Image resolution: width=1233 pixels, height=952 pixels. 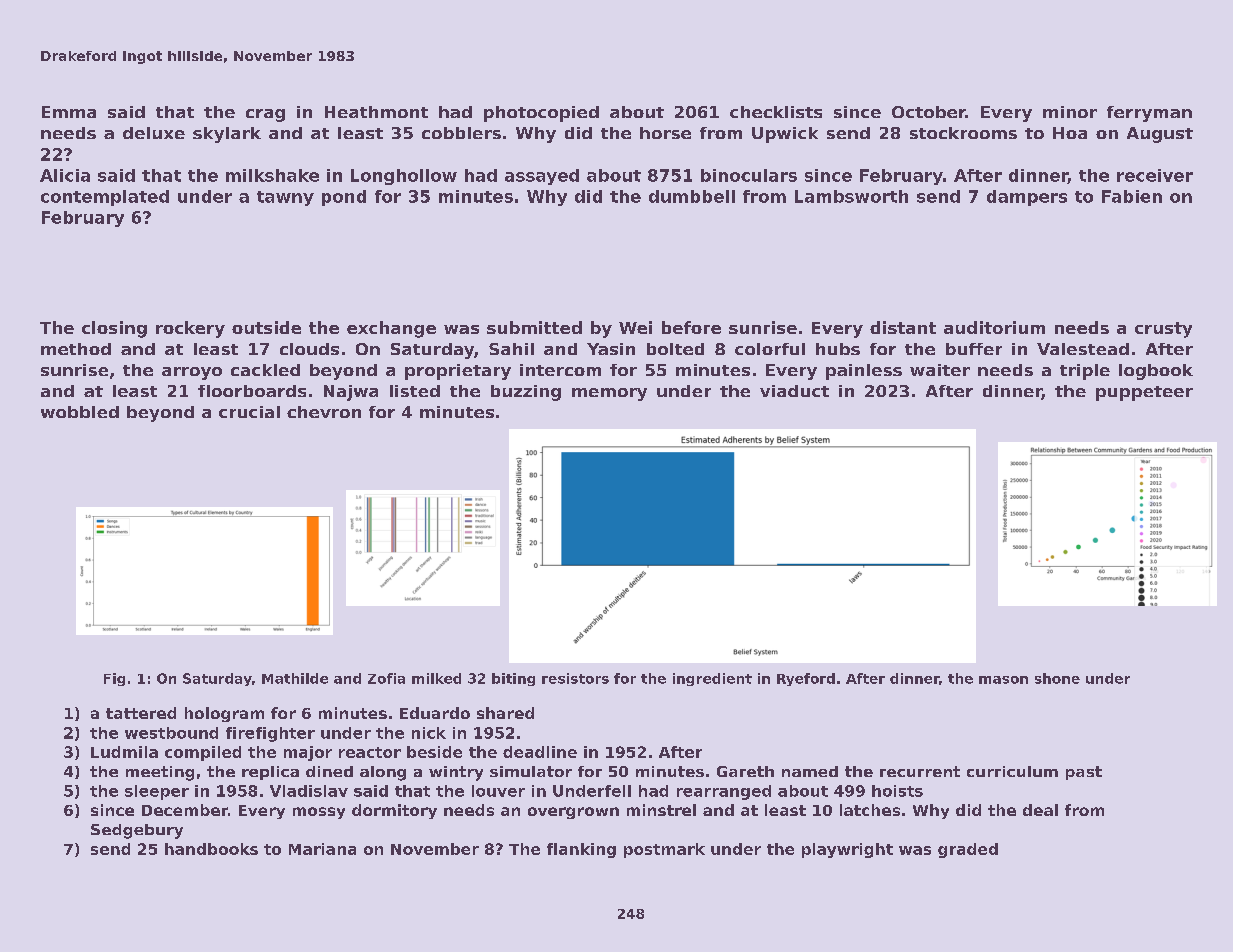 What do you see at coordinates (1003, 680) in the screenshot?
I see `mason` at bounding box center [1003, 680].
